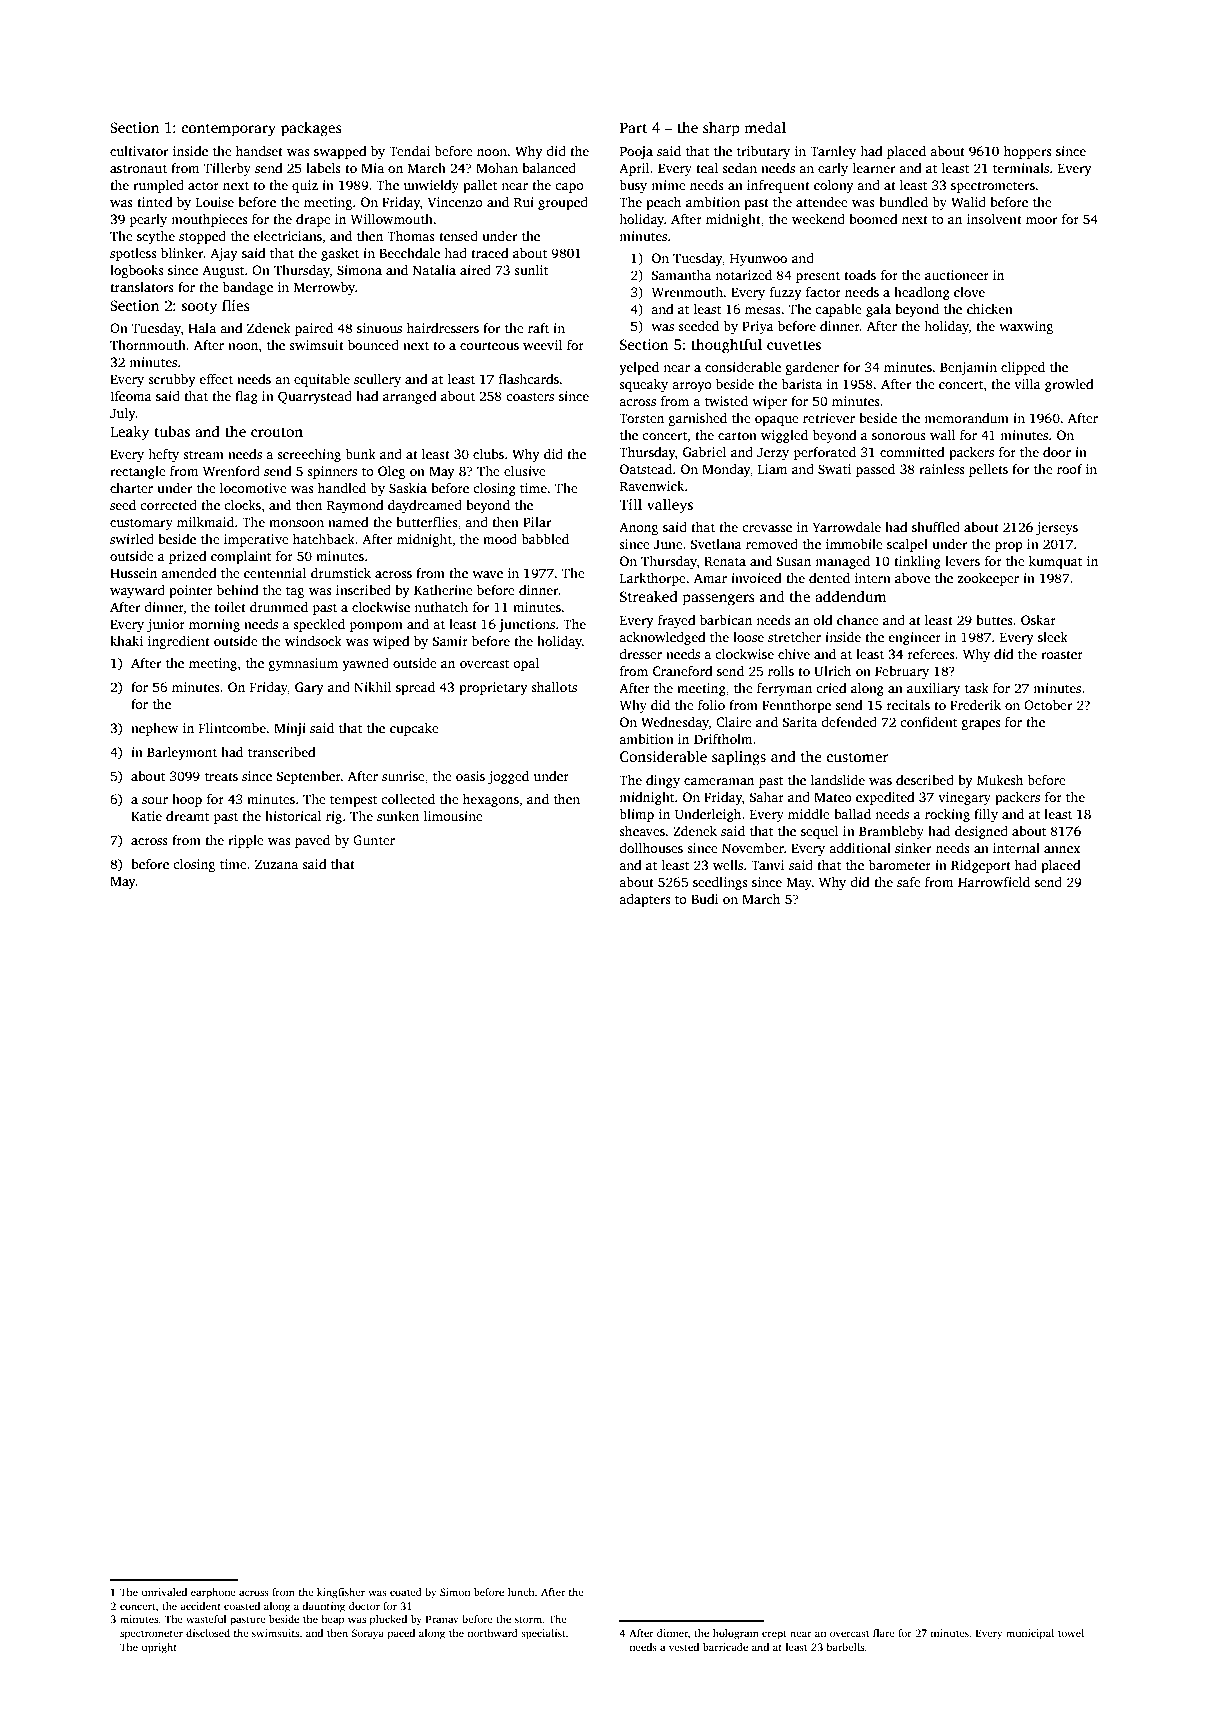  What do you see at coordinates (276, 864) in the document?
I see `Zuzana` at bounding box center [276, 864].
